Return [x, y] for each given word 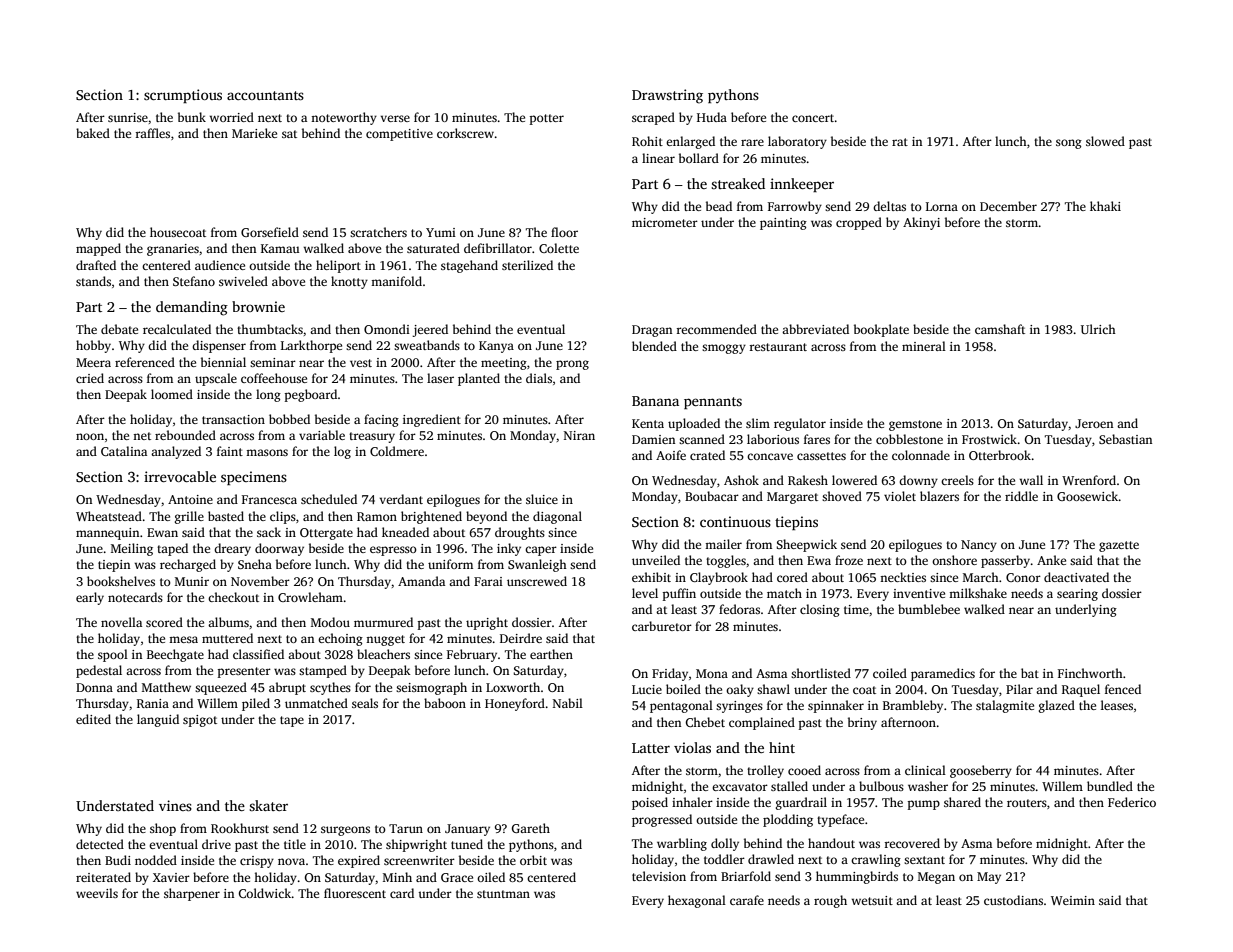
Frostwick [989, 439]
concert [813, 118]
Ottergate [326, 534]
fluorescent [355, 893]
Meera [93, 362]
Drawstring [667, 96]
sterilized [527, 265]
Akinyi [921, 223]
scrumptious [183, 96]
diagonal [557, 517]
